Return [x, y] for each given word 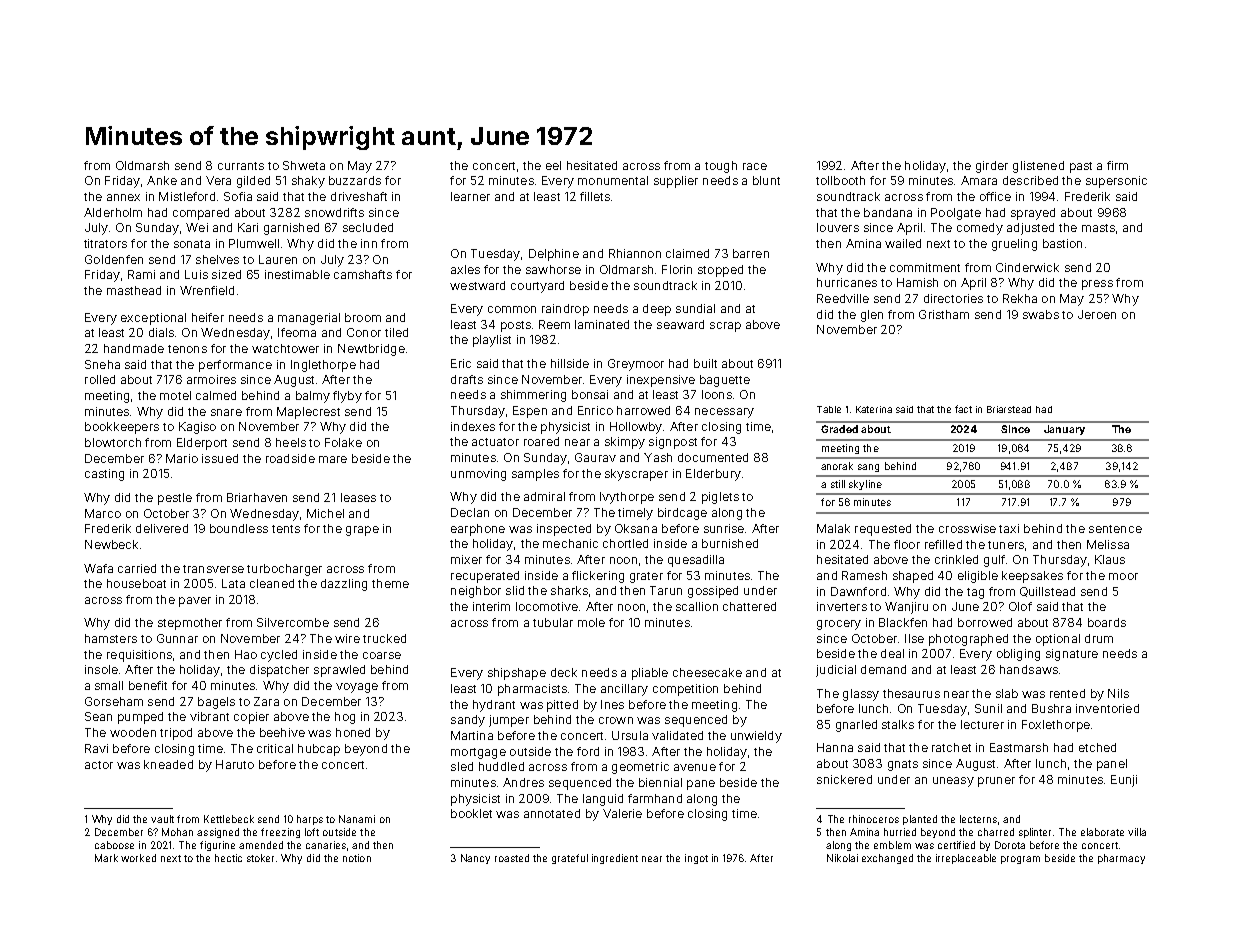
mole [591, 622]
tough [721, 167]
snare [226, 412]
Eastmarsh [1019, 747]
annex [123, 197]
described [1030, 180]
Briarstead [1009, 409]
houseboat [136, 583]
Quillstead [1047, 592]
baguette [725, 381]
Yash [658, 457]
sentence [1115, 529]
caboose [114, 845]
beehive [282, 732]
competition [685, 690]
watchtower [285, 348]
